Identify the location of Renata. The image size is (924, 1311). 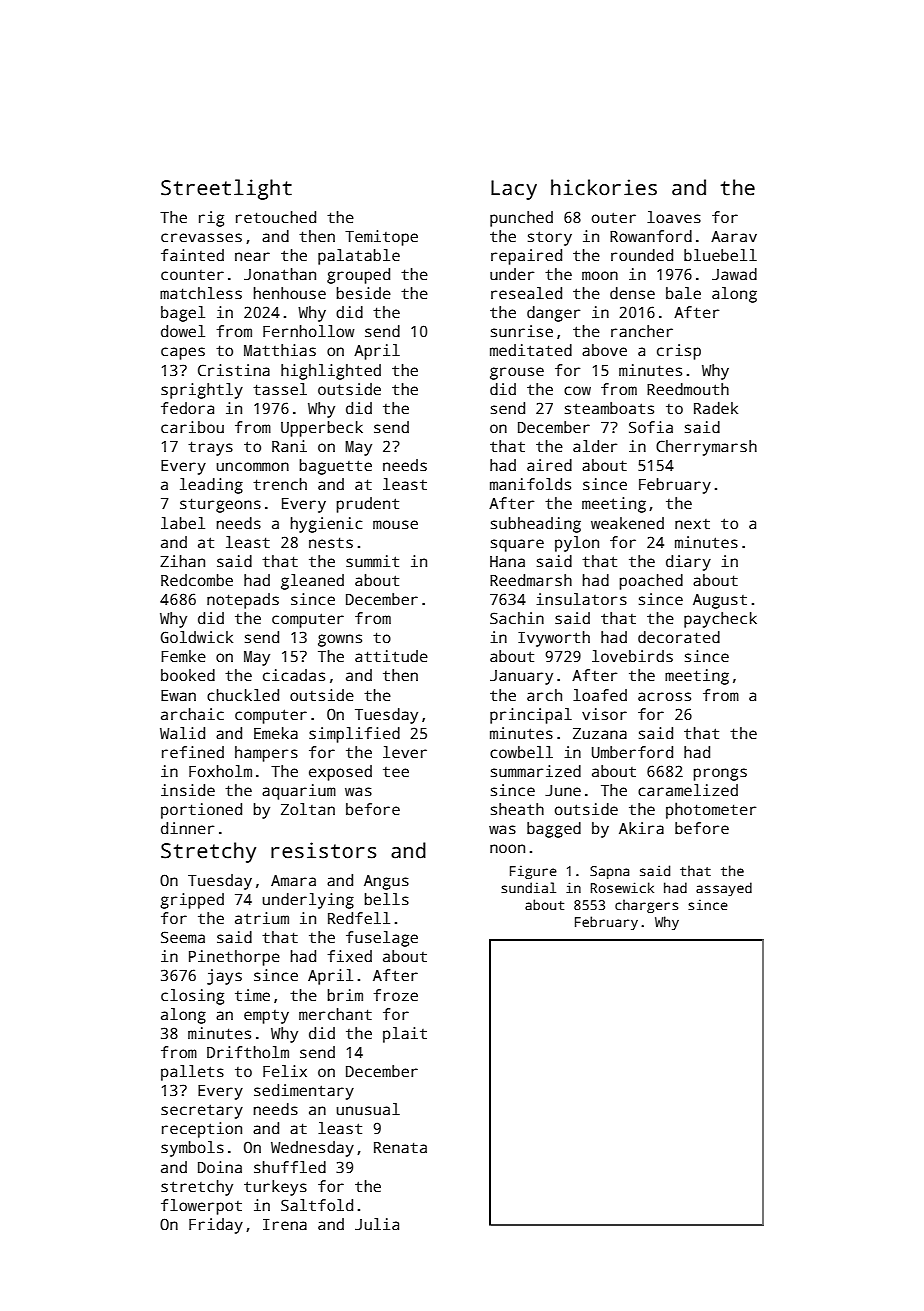
(400, 1147).
